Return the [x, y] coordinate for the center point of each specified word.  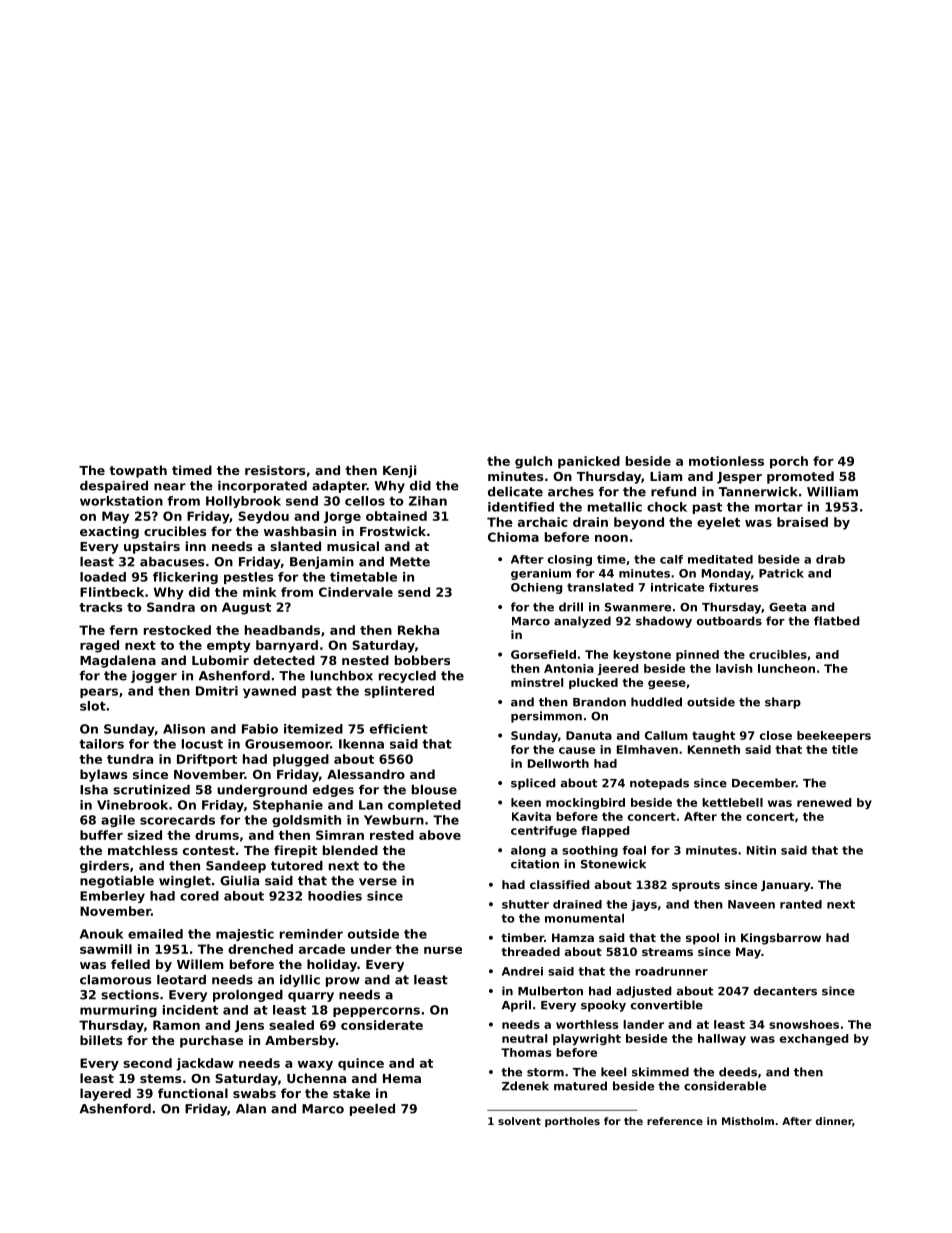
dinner [834, 1121]
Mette [410, 562]
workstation [121, 501]
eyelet [718, 523]
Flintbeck [112, 592]
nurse [443, 950]
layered [105, 1094]
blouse [434, 790]
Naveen [751, 904]
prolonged [248, 996]
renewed [824, 802]
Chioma [513, 537]
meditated [720, 559]
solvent [519, 1121]
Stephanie [288, 806]
